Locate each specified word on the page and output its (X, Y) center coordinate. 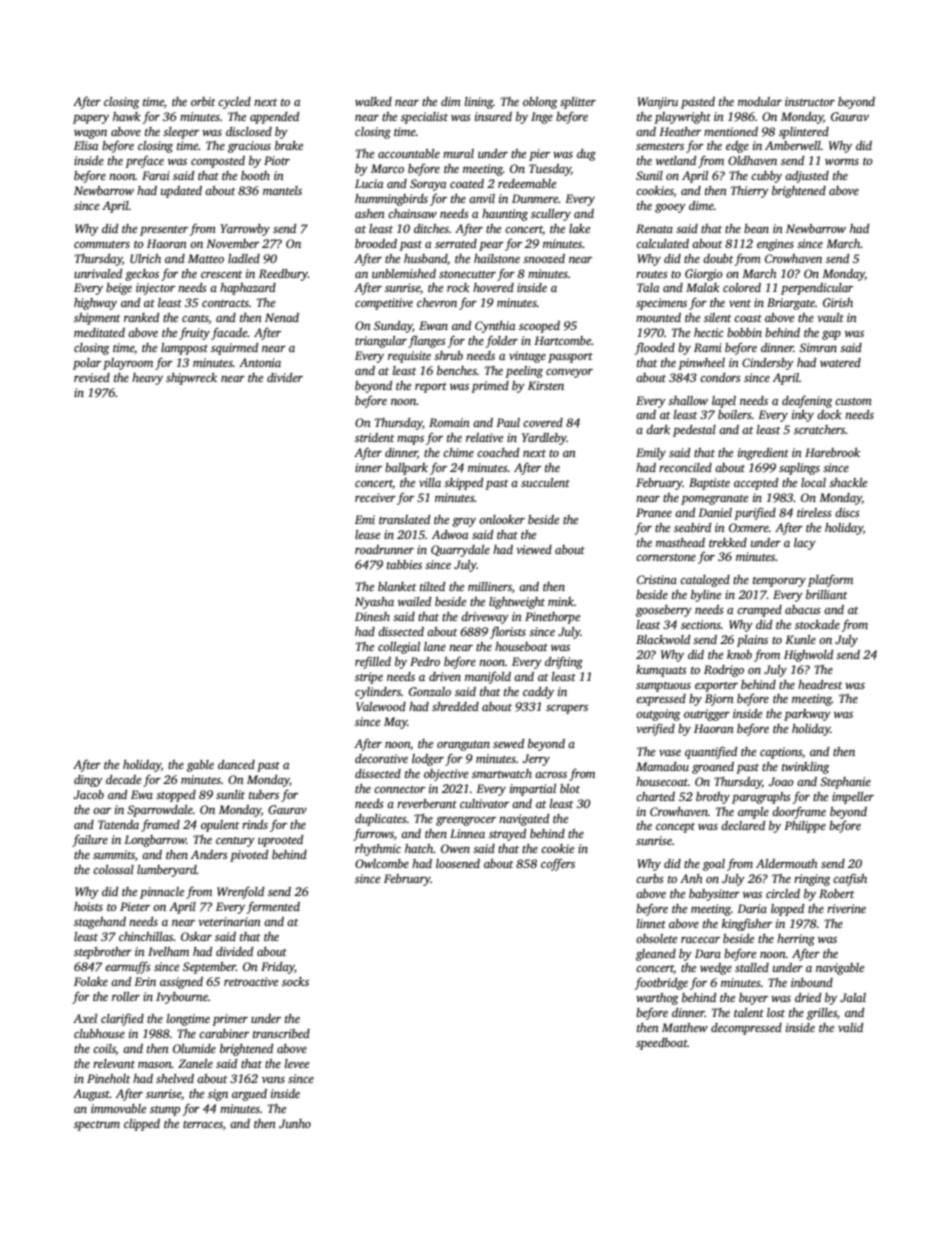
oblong (540, 103)
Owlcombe (382, 863)
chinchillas (146, 936)
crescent (221, 274)
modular (760, 101)
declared (743, 825)
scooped (539, 327)
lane (435, 646)
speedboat (662, 1044)
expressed (661, 700)
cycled (234, 103)
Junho (295, 1123)
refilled (373, 662)
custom (853, 401)
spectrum (97, 1126)
